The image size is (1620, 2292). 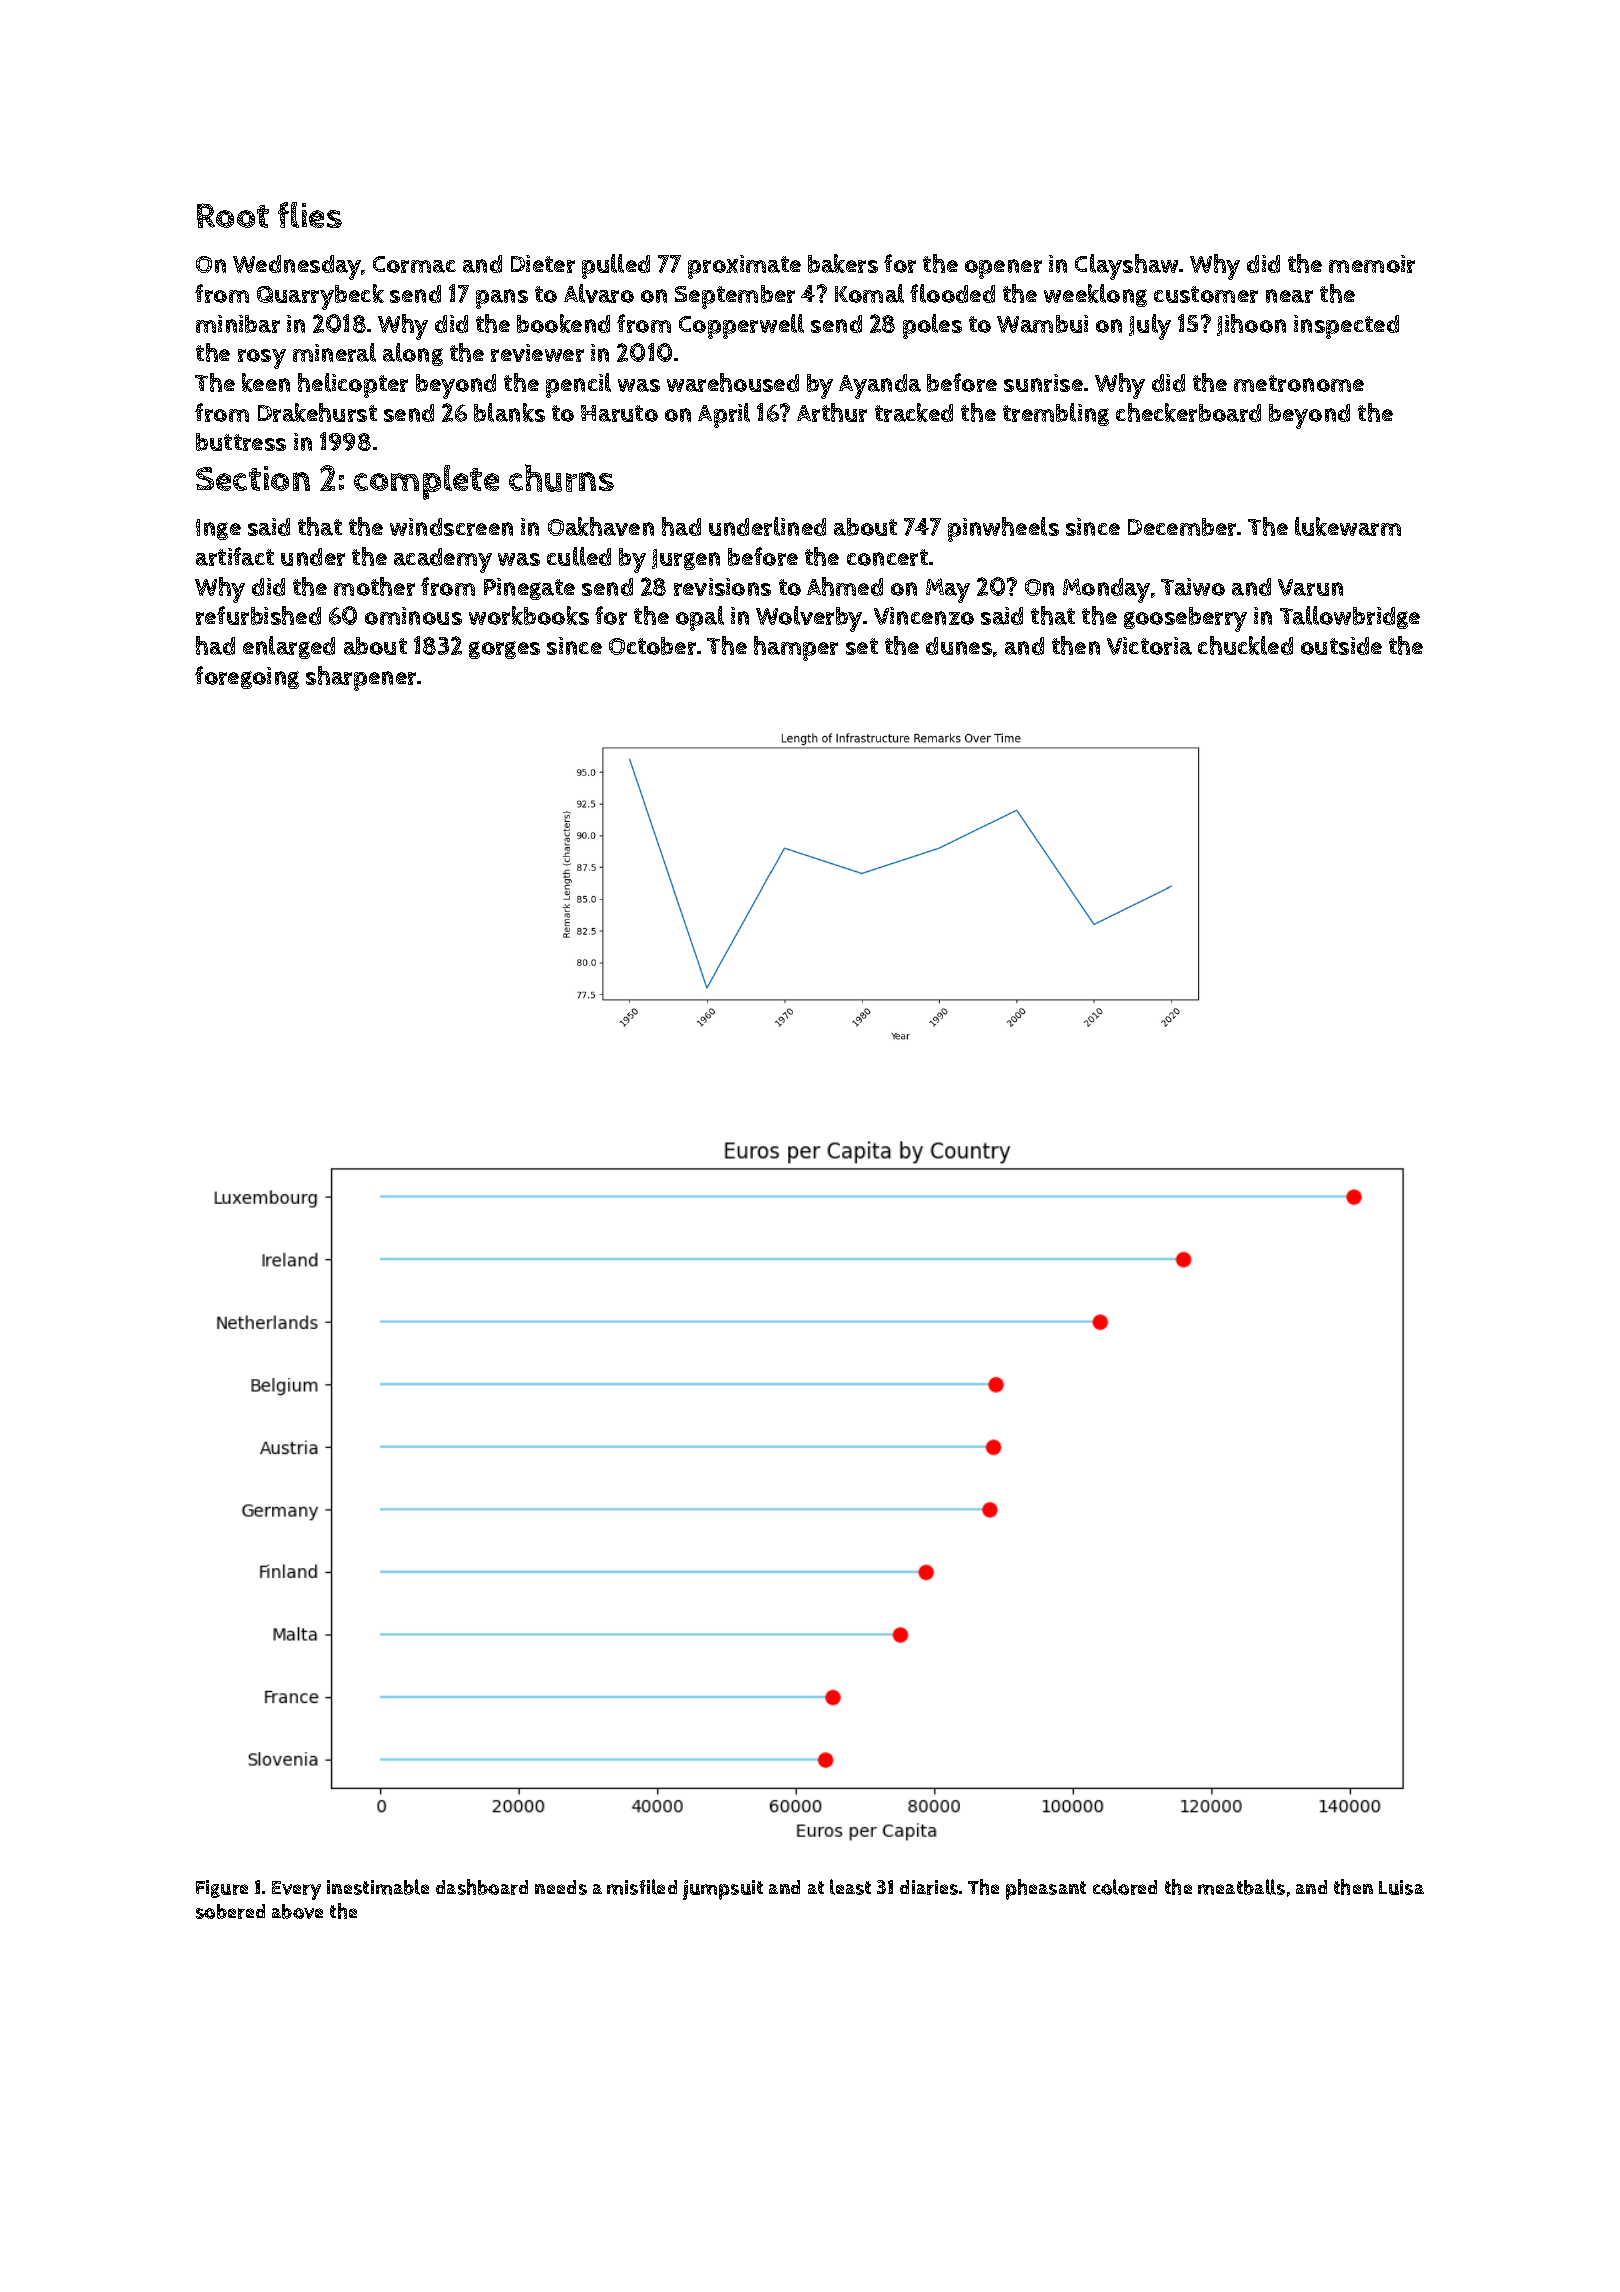 I want to click on flies, so click(x=310, y=215).
